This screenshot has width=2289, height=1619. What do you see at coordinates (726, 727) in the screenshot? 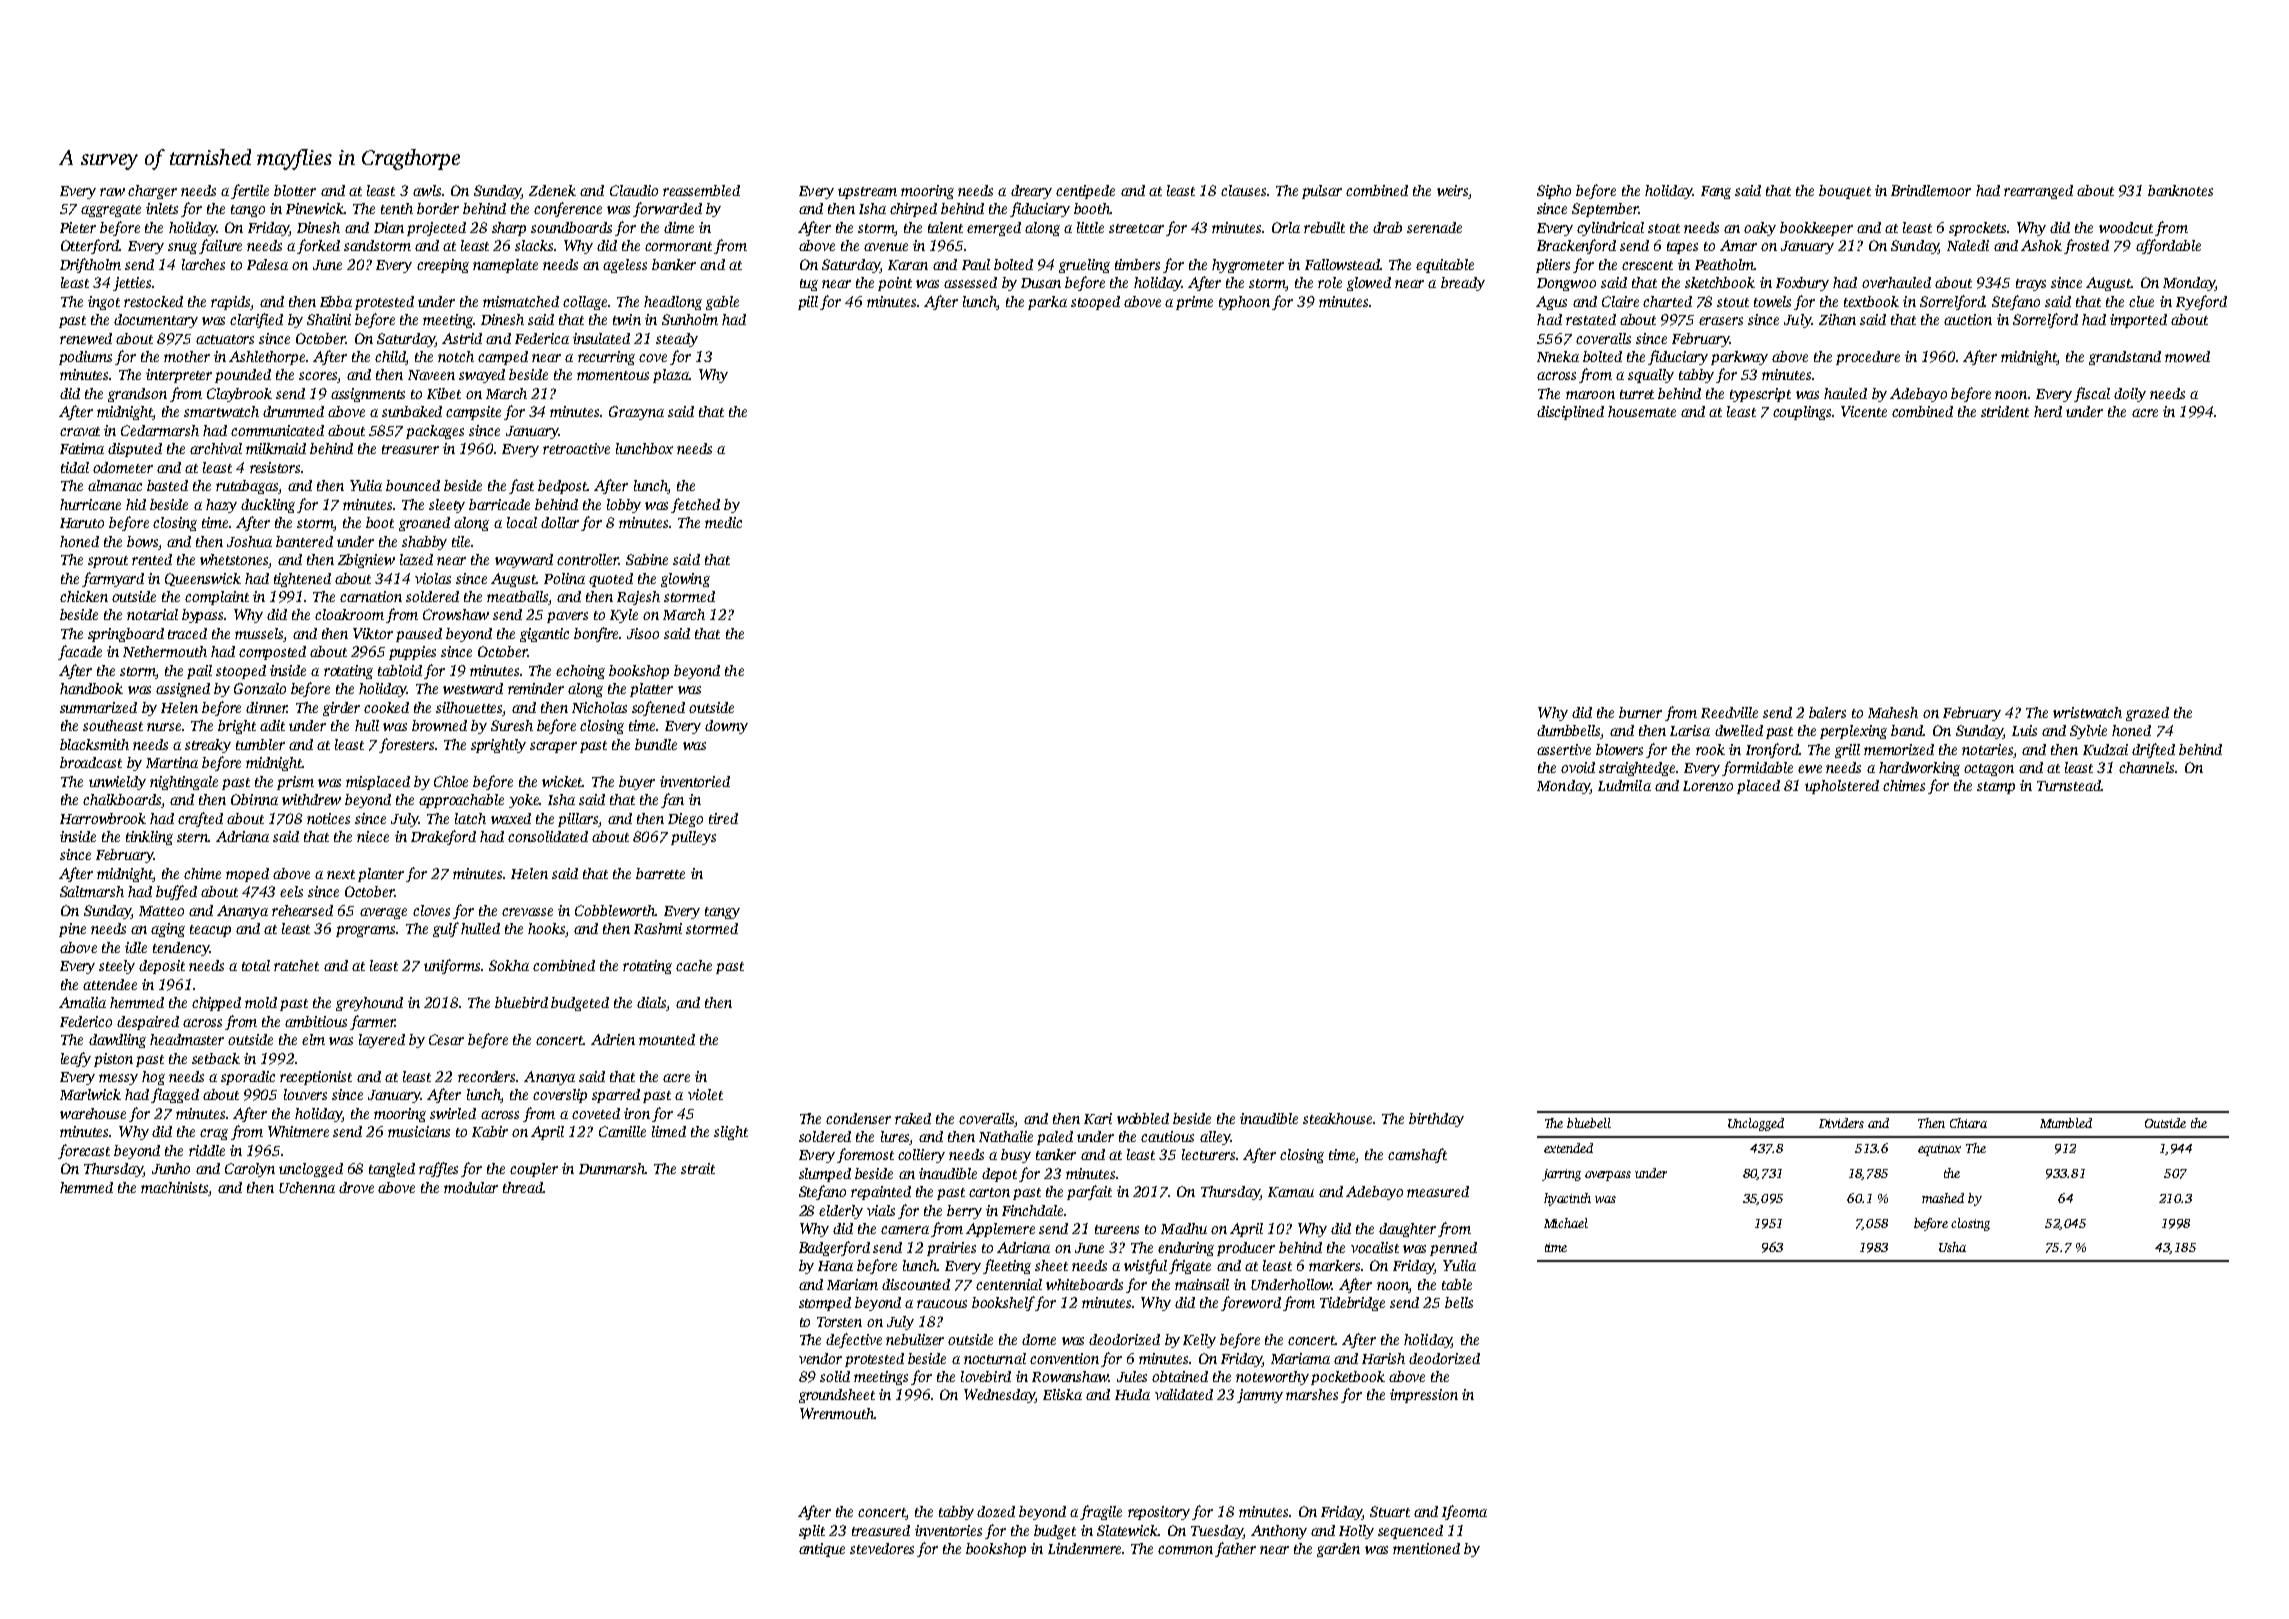
I see `downy` at bounding box center [726, 727].
